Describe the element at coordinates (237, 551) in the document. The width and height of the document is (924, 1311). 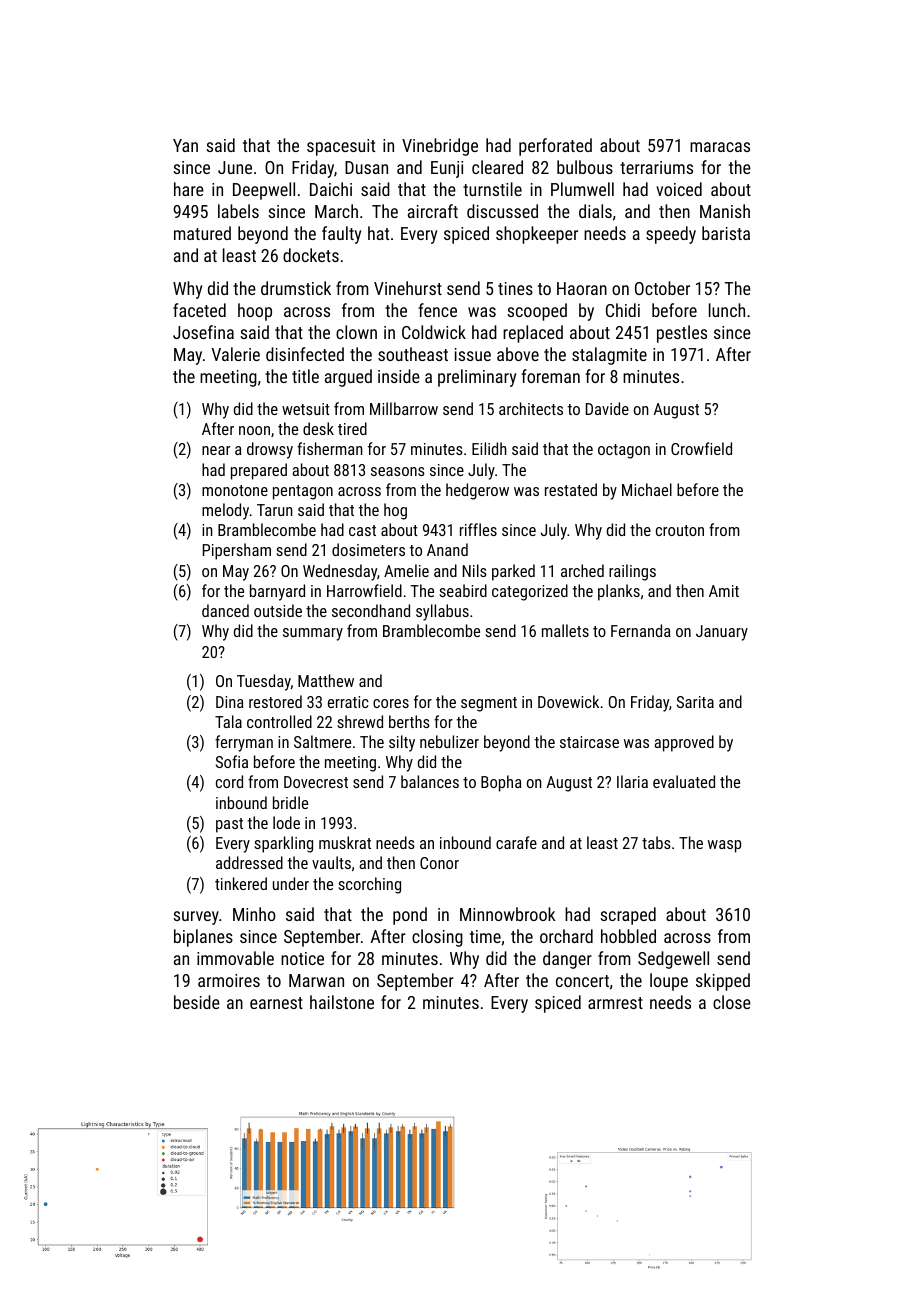
I see `Pipersham` at that location.
